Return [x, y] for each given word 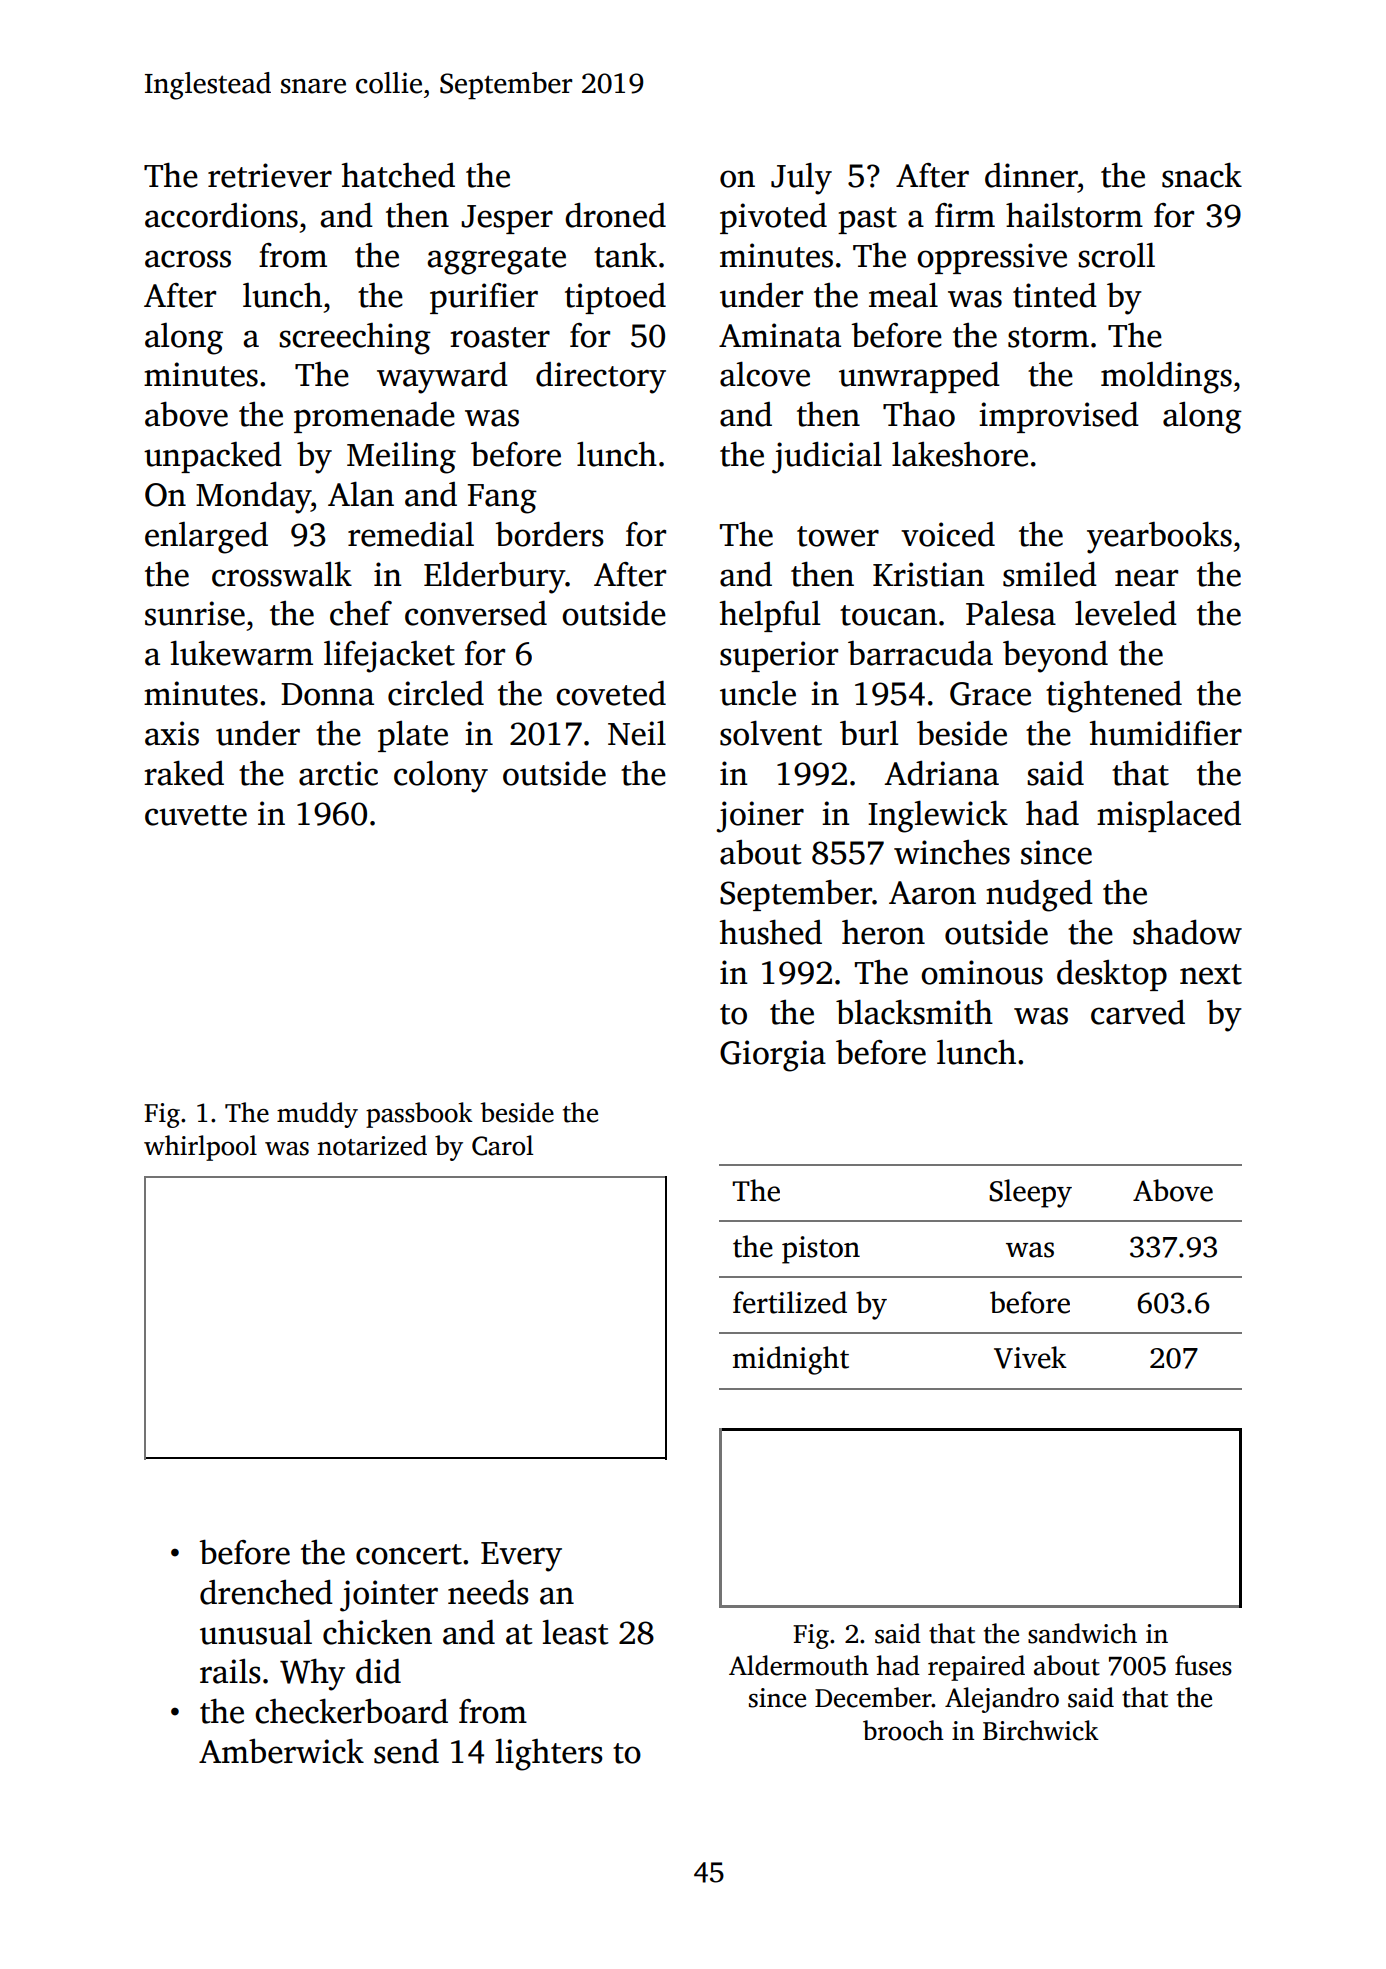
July [801, 178]
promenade [374, 417]
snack [1202, 175]
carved [1138, 1012]
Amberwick [281, 1751]
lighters [549, 1754]
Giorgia [773, 1056]
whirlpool [200, 1148]
